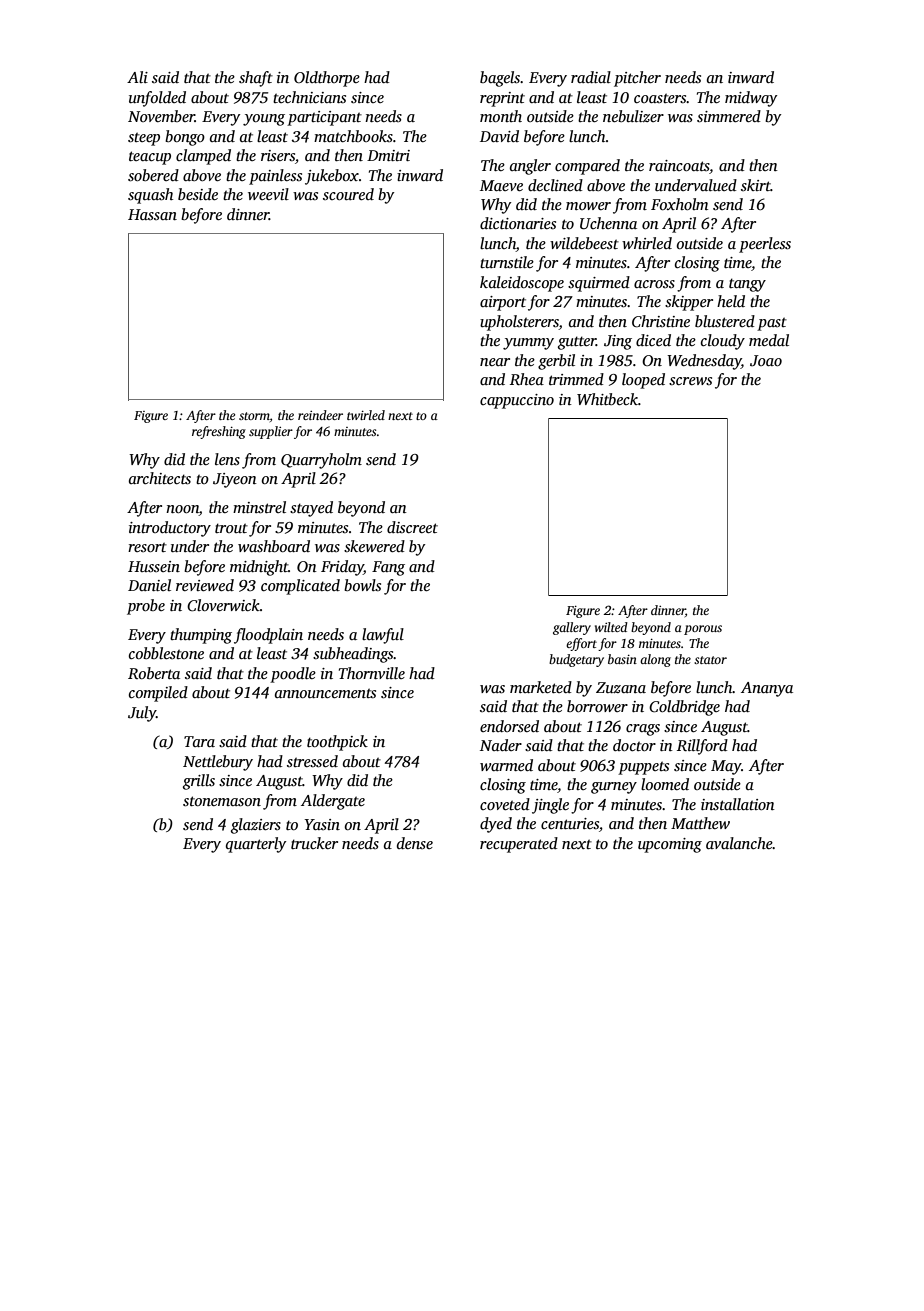  Describe the element at coordinates (637, 79) in the screenshot. I see `pitcher` at that location.
